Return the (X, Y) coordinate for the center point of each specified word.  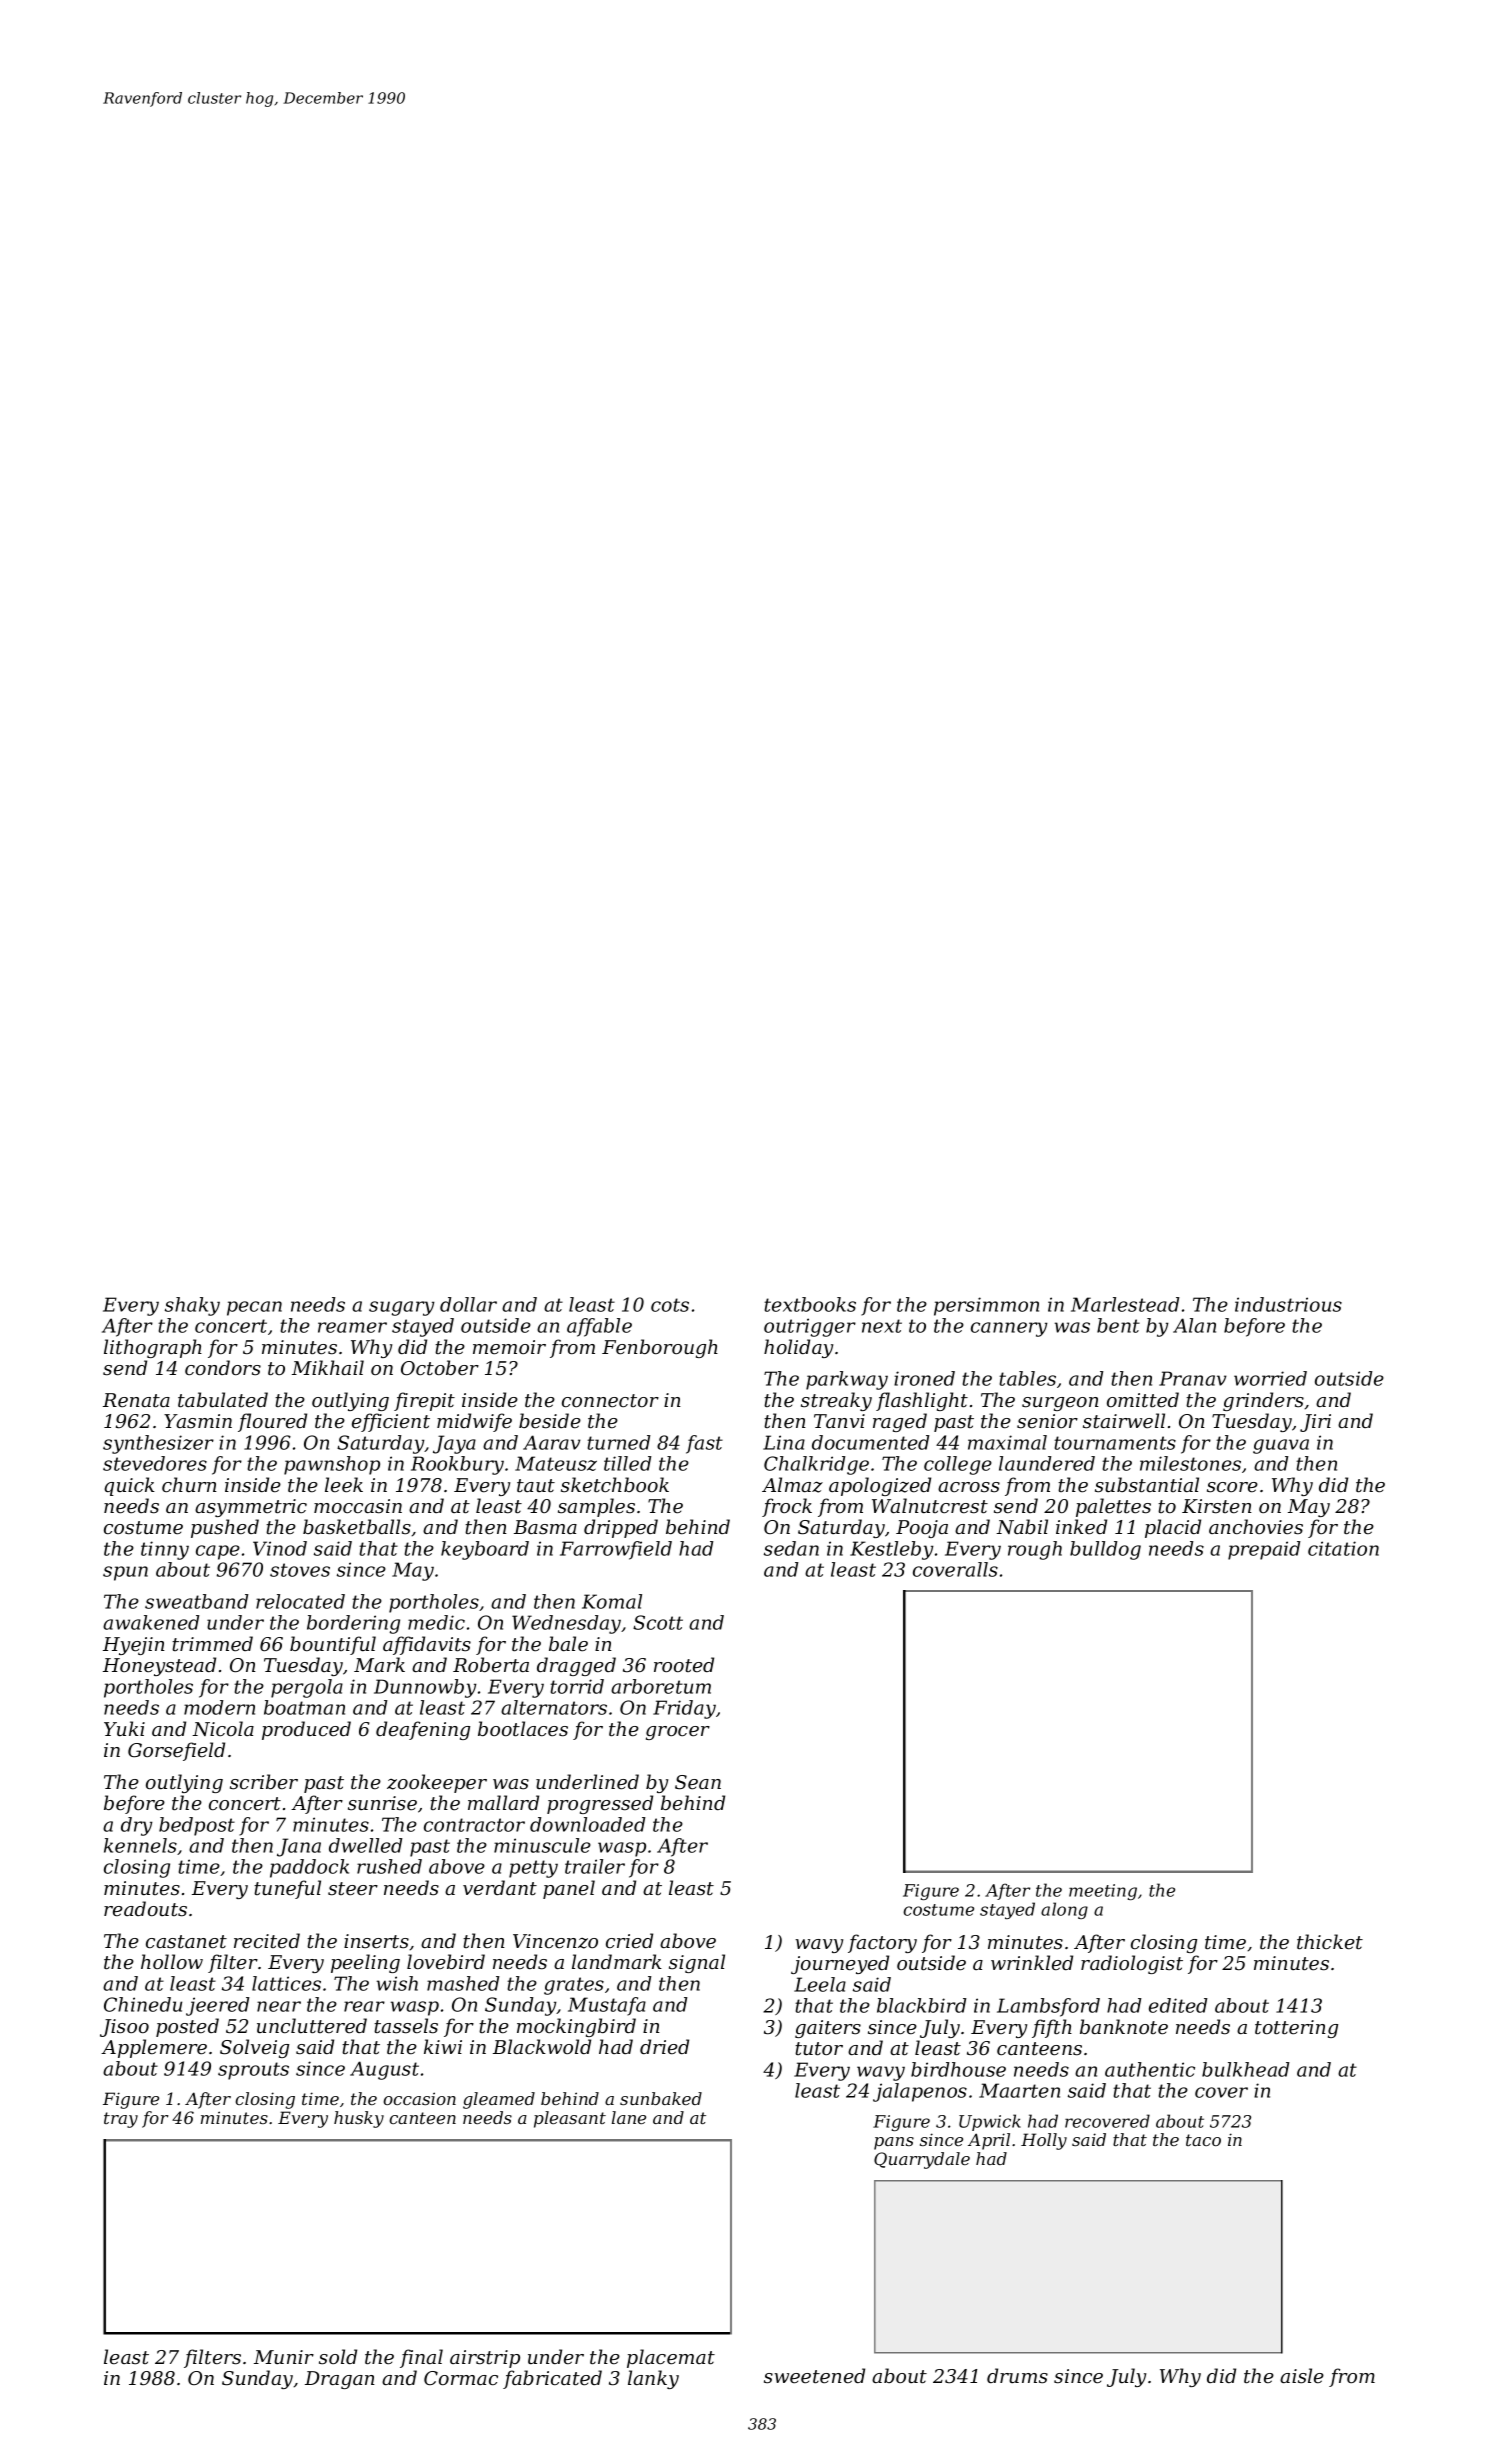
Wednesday (566, 1624)
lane (629, 2117)
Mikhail (328, 1367)
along (1064, 1910)
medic (436, 1622)
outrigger (810, 1327)
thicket (1330, 1942)
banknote (1124, 2026)
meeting (1103, 1892)
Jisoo (124, 2028)
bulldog (1105, 1550)
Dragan (340, 2380)
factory (882, 1943)
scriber (264, 1782)
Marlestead (1125, 1304)
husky (359, 2119)
